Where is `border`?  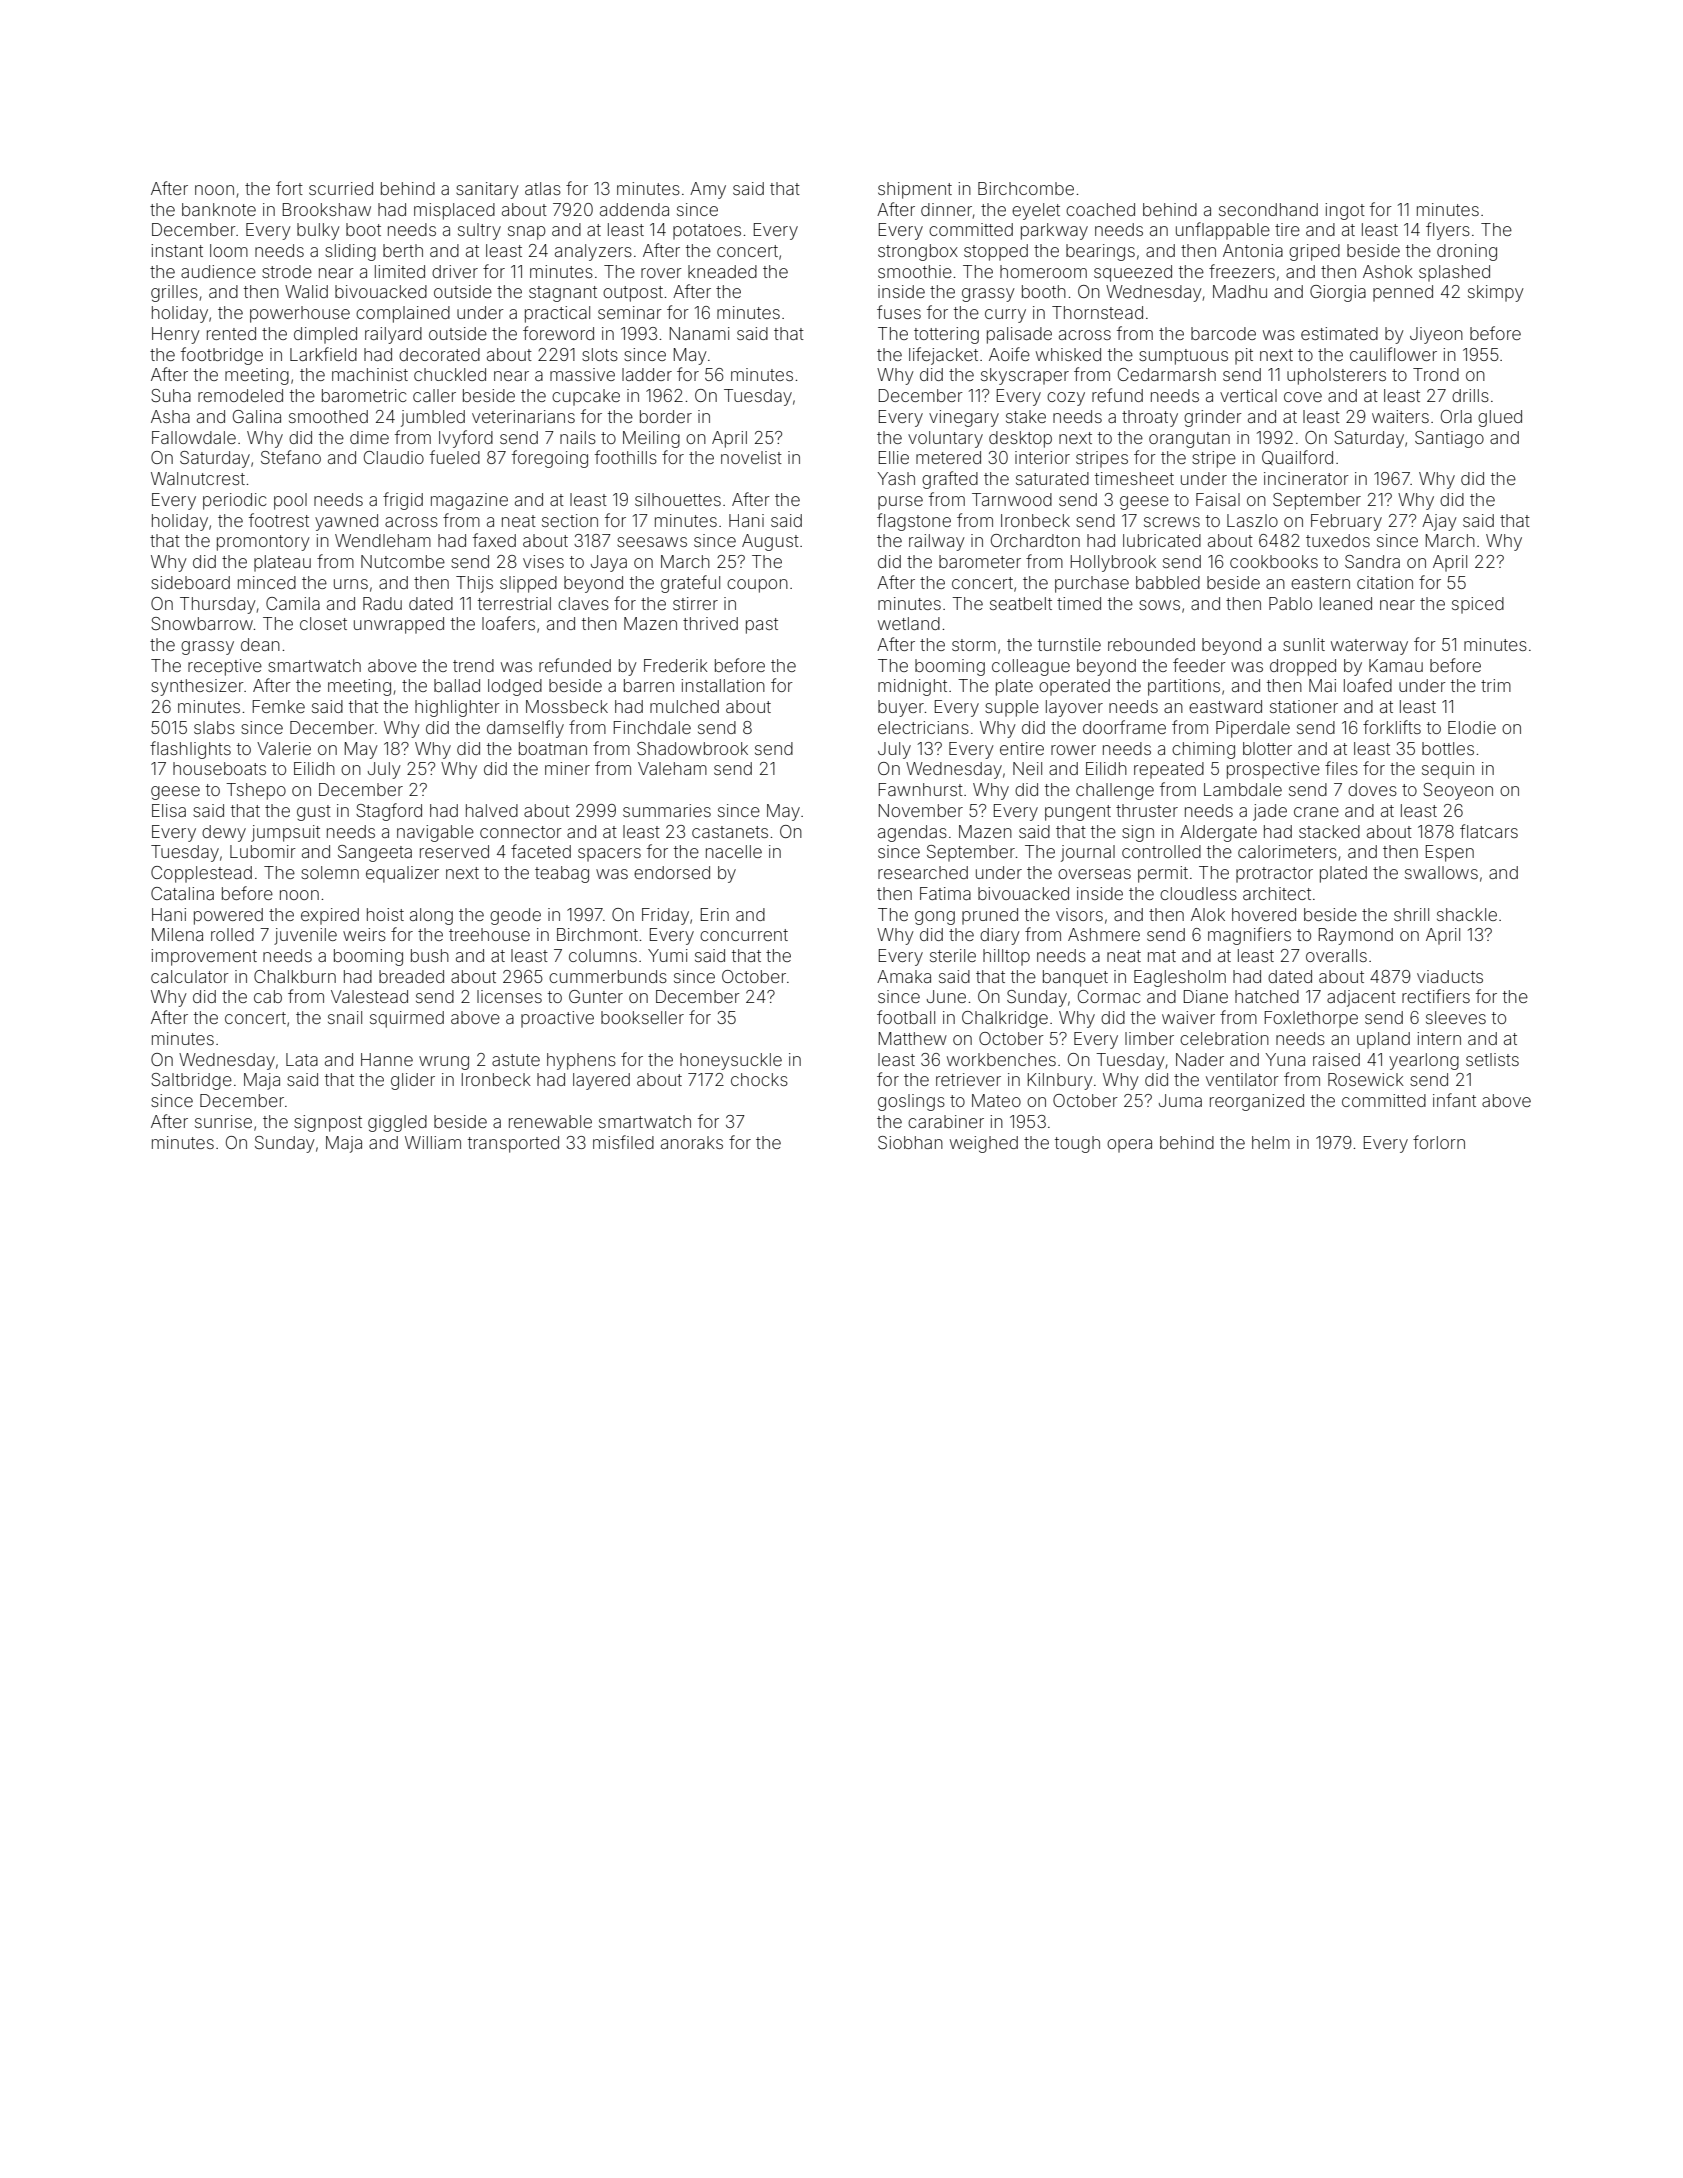 border is located at coordinates (666, 416).
